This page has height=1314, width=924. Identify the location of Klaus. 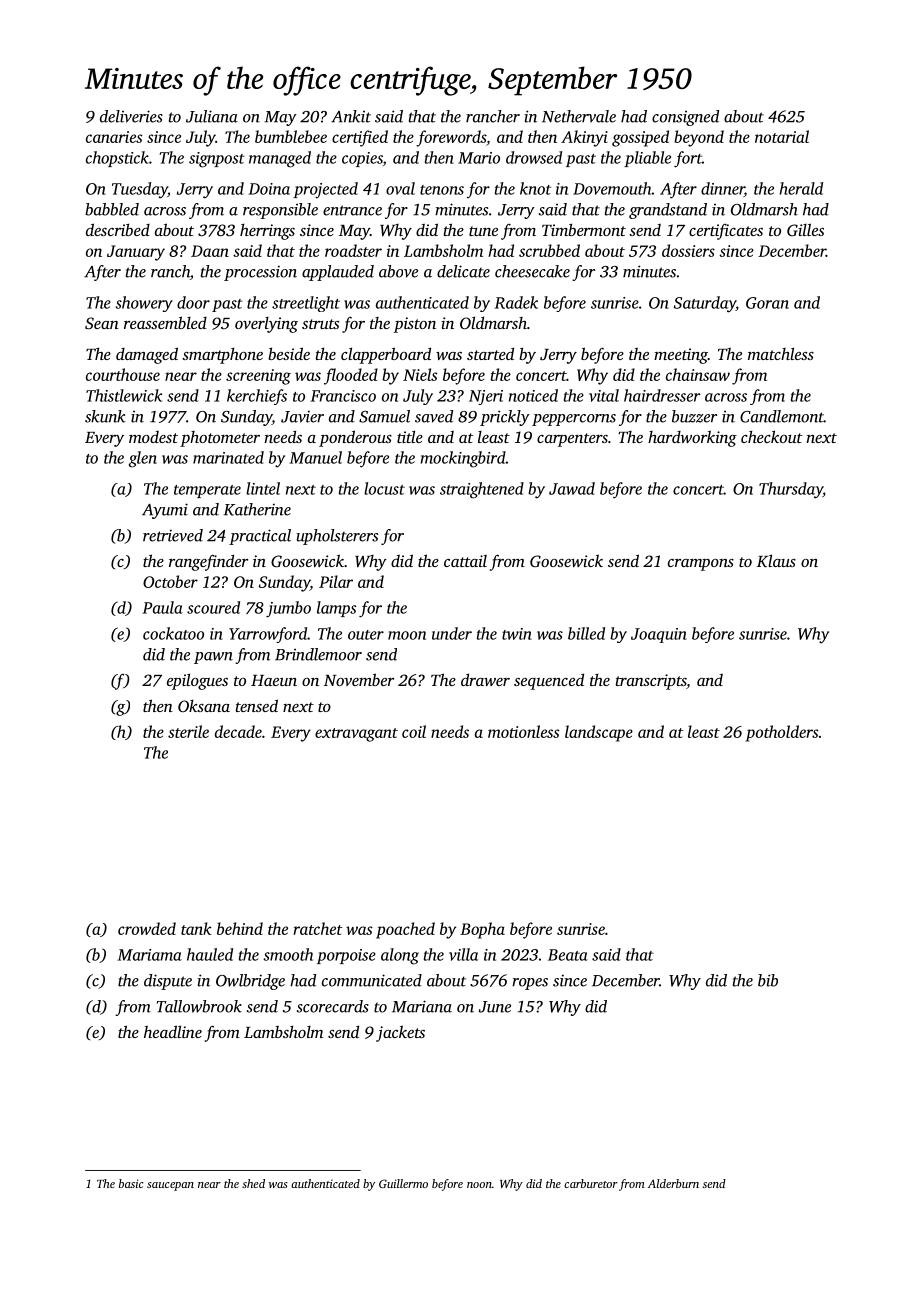
(776, 560).
